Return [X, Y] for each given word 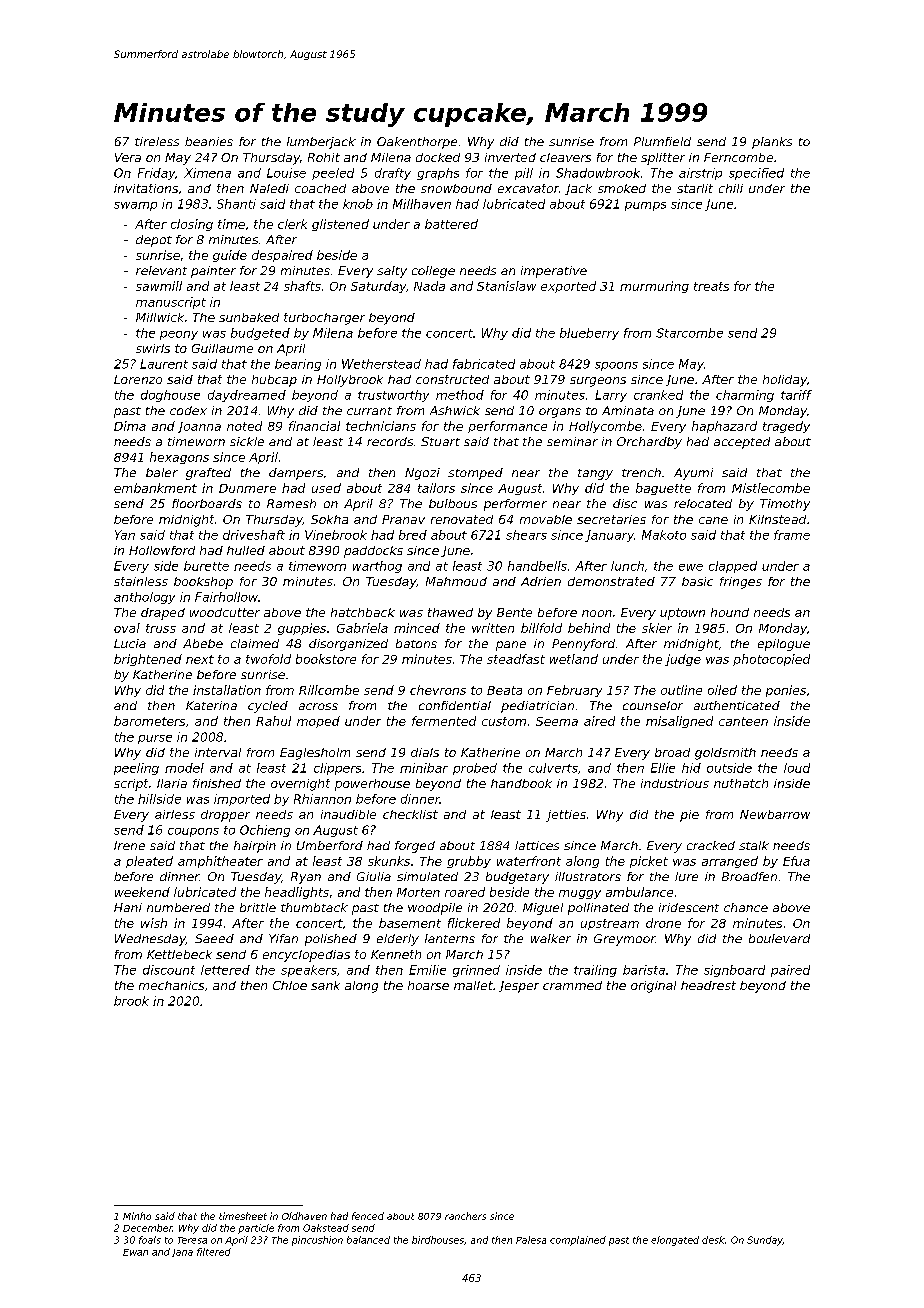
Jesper [519, 987]
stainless [141, 581]
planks [772, 143]
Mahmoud [456, 581]
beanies [209, 141]
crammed [572, 985]
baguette [663, 489]
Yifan [283, 938]
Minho [137, 1216]
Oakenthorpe [417, 143]
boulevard [779, 938]
